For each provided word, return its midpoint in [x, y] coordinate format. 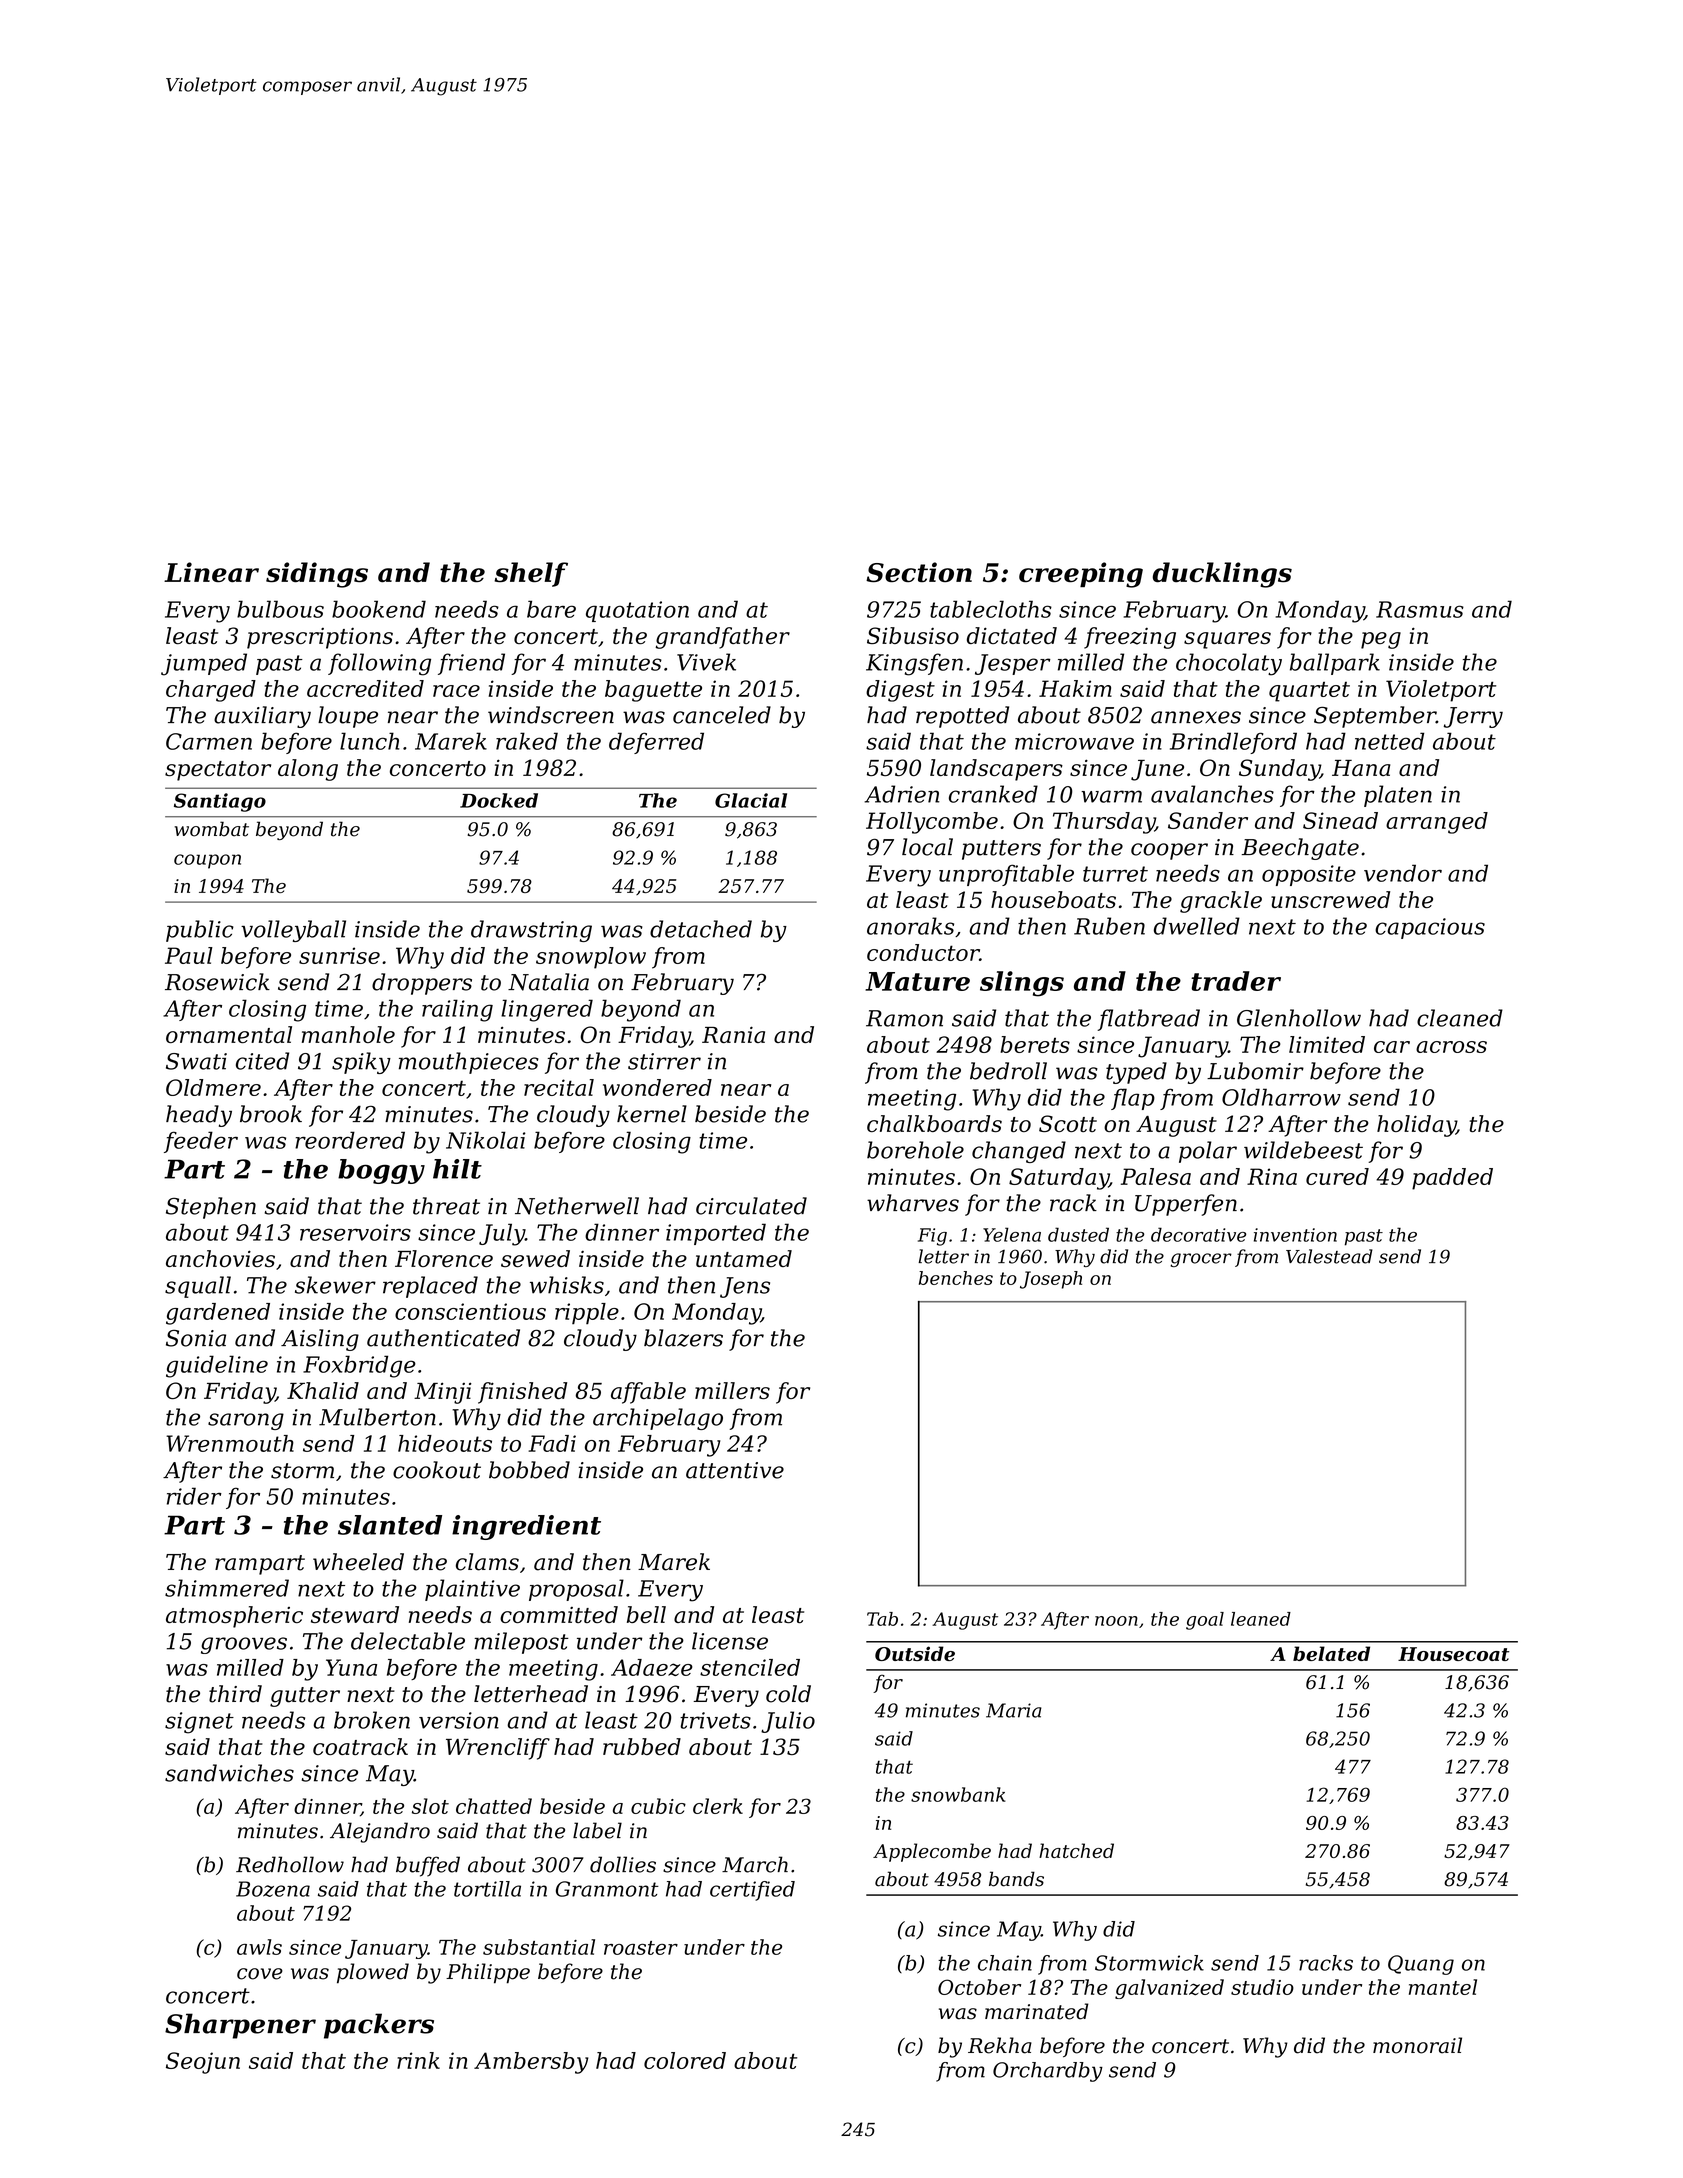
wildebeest [1303, 1150]
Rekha [1000, 2045]
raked [527, 741]
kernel [652, 1114]
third [235, 1694]
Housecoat [1453, 1654]
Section [919, 572]
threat [446, 1206]
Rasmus [1420, 609]
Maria [1014, 1710]
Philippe [488, 1973]
